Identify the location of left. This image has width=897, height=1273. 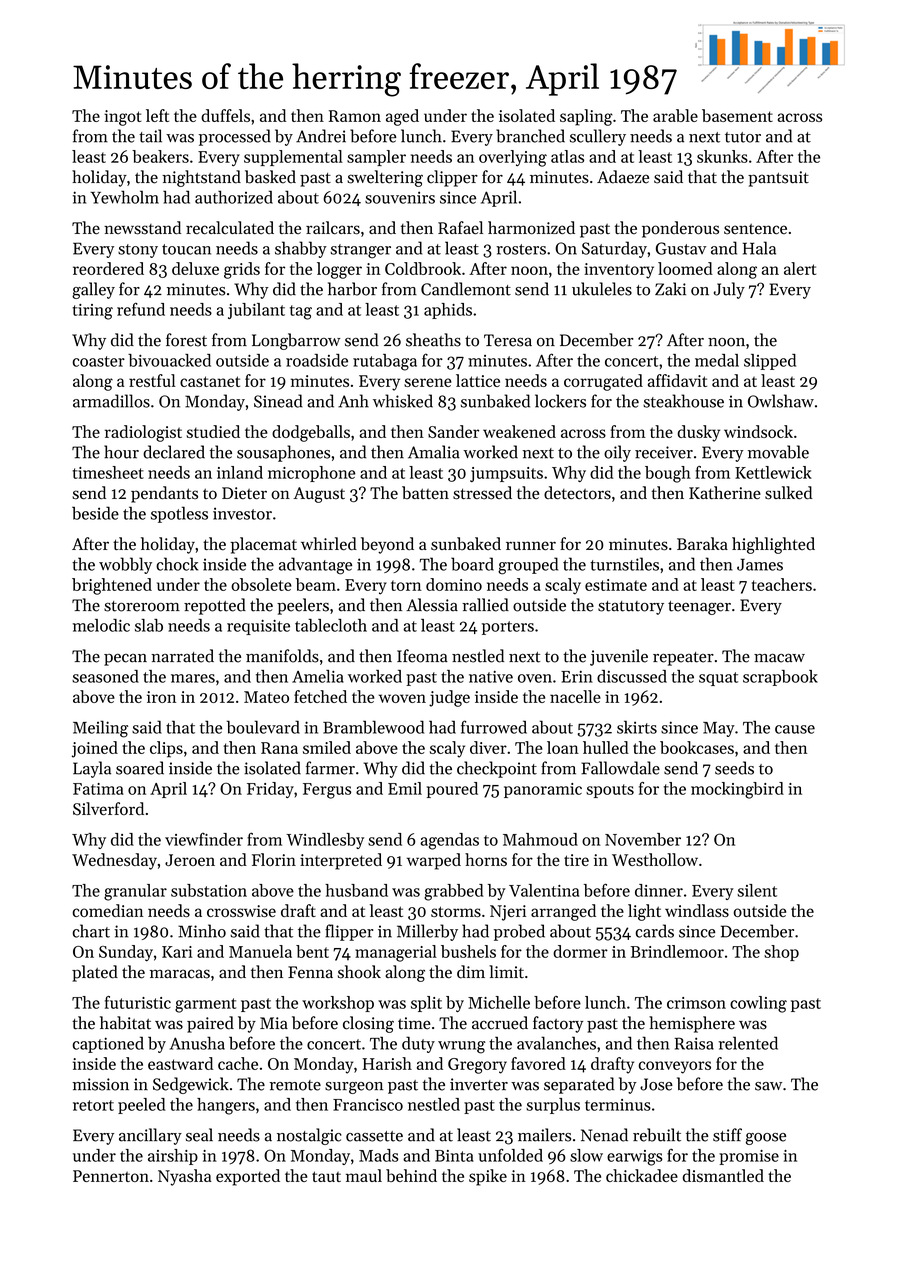
(157, 115).
